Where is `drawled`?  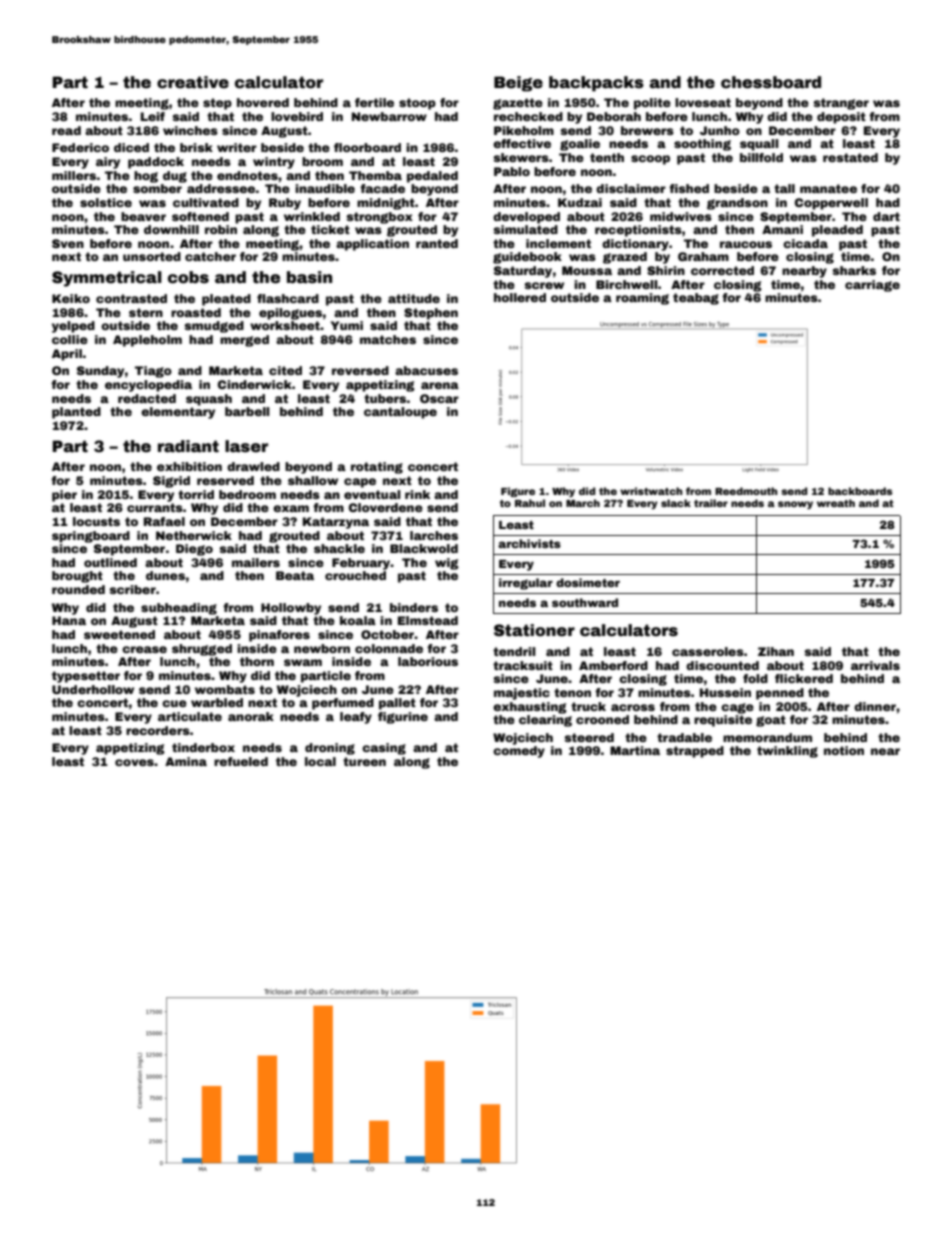
drawled is located at coordinates (253, 466).
